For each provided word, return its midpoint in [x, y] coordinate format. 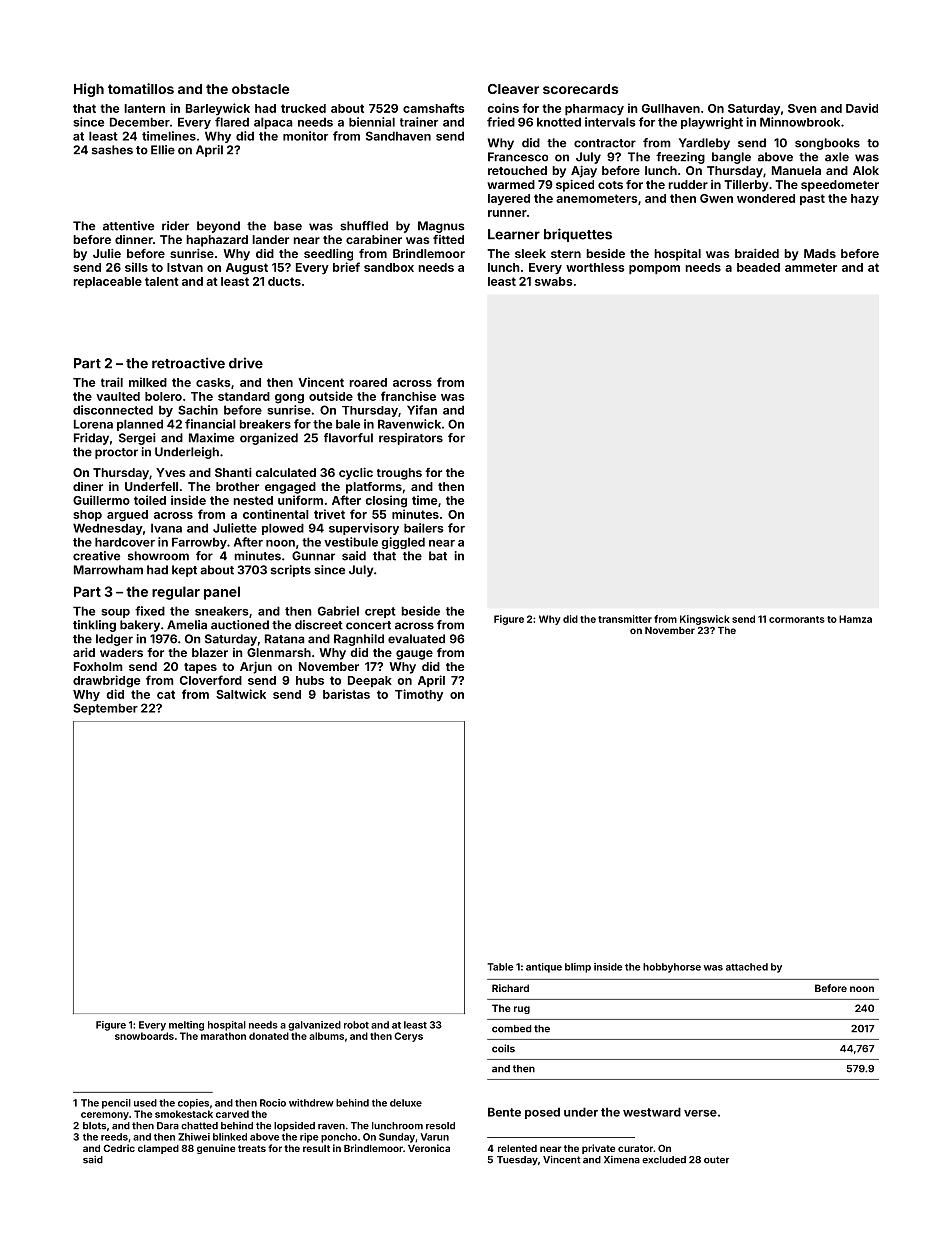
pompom [654, 269]
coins [503, 108]
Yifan [422, 410]
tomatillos [141, 88]
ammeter [811, 267]
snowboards [144, 1036]
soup [115, 613]
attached [747, 967]
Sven [802, 108]
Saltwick [241, 694]
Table [500, 967]
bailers [424, 528]
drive [246, 363]
